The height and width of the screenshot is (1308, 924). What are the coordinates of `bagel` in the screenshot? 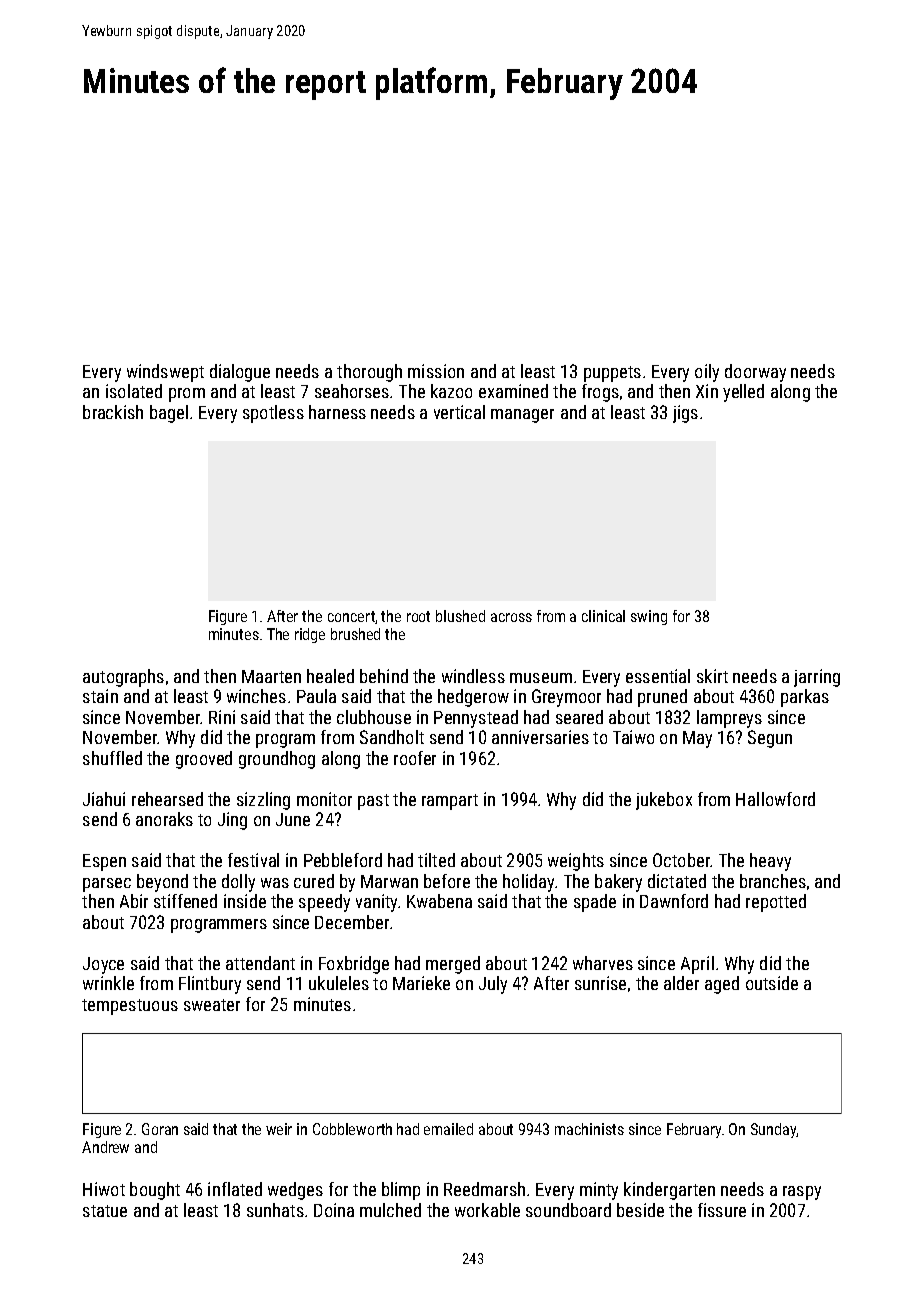 It's located at (169, 414).
